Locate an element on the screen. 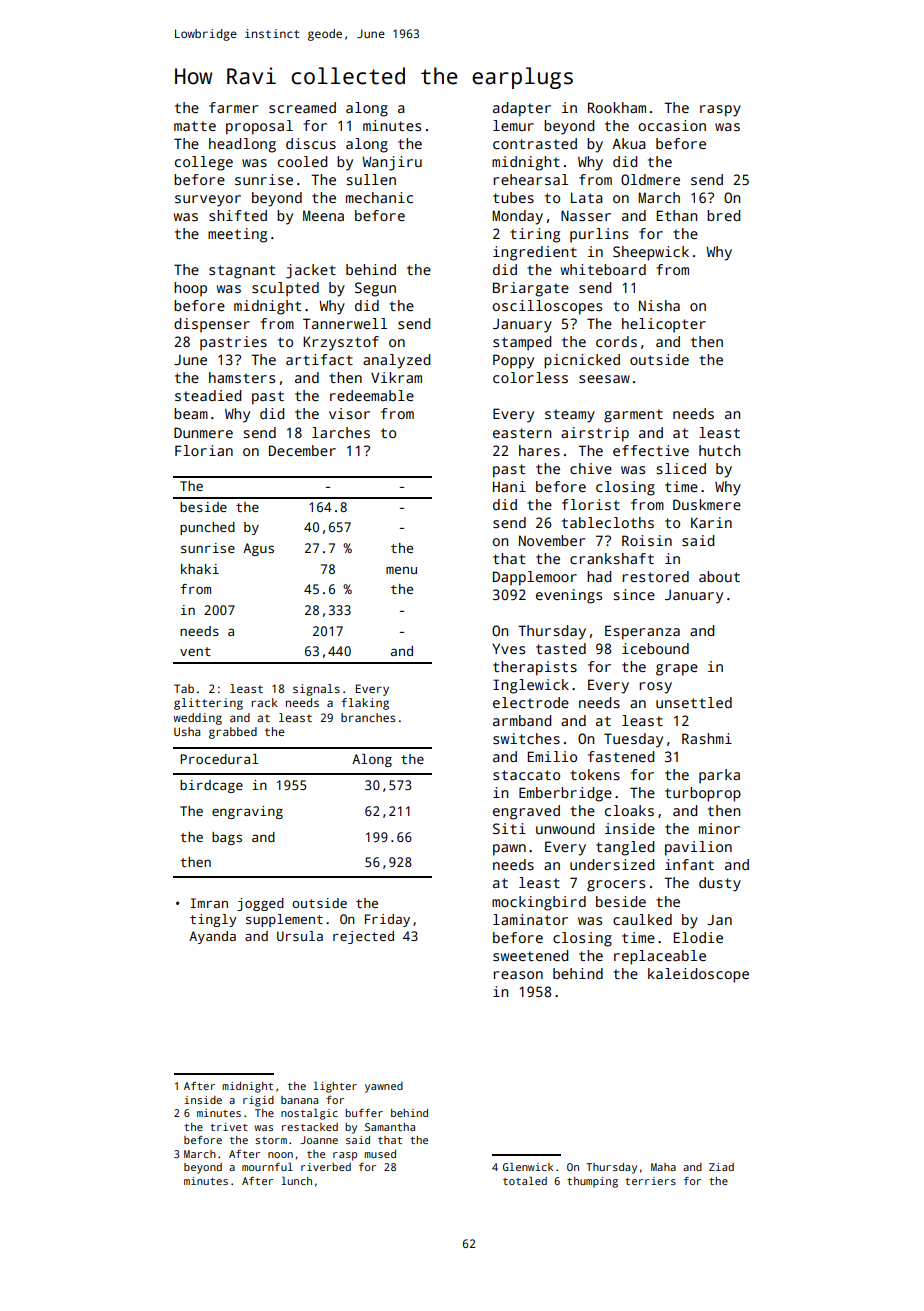 This screenshot has height=1311, width=924. contrasted is located at coordinates (535, 143).
